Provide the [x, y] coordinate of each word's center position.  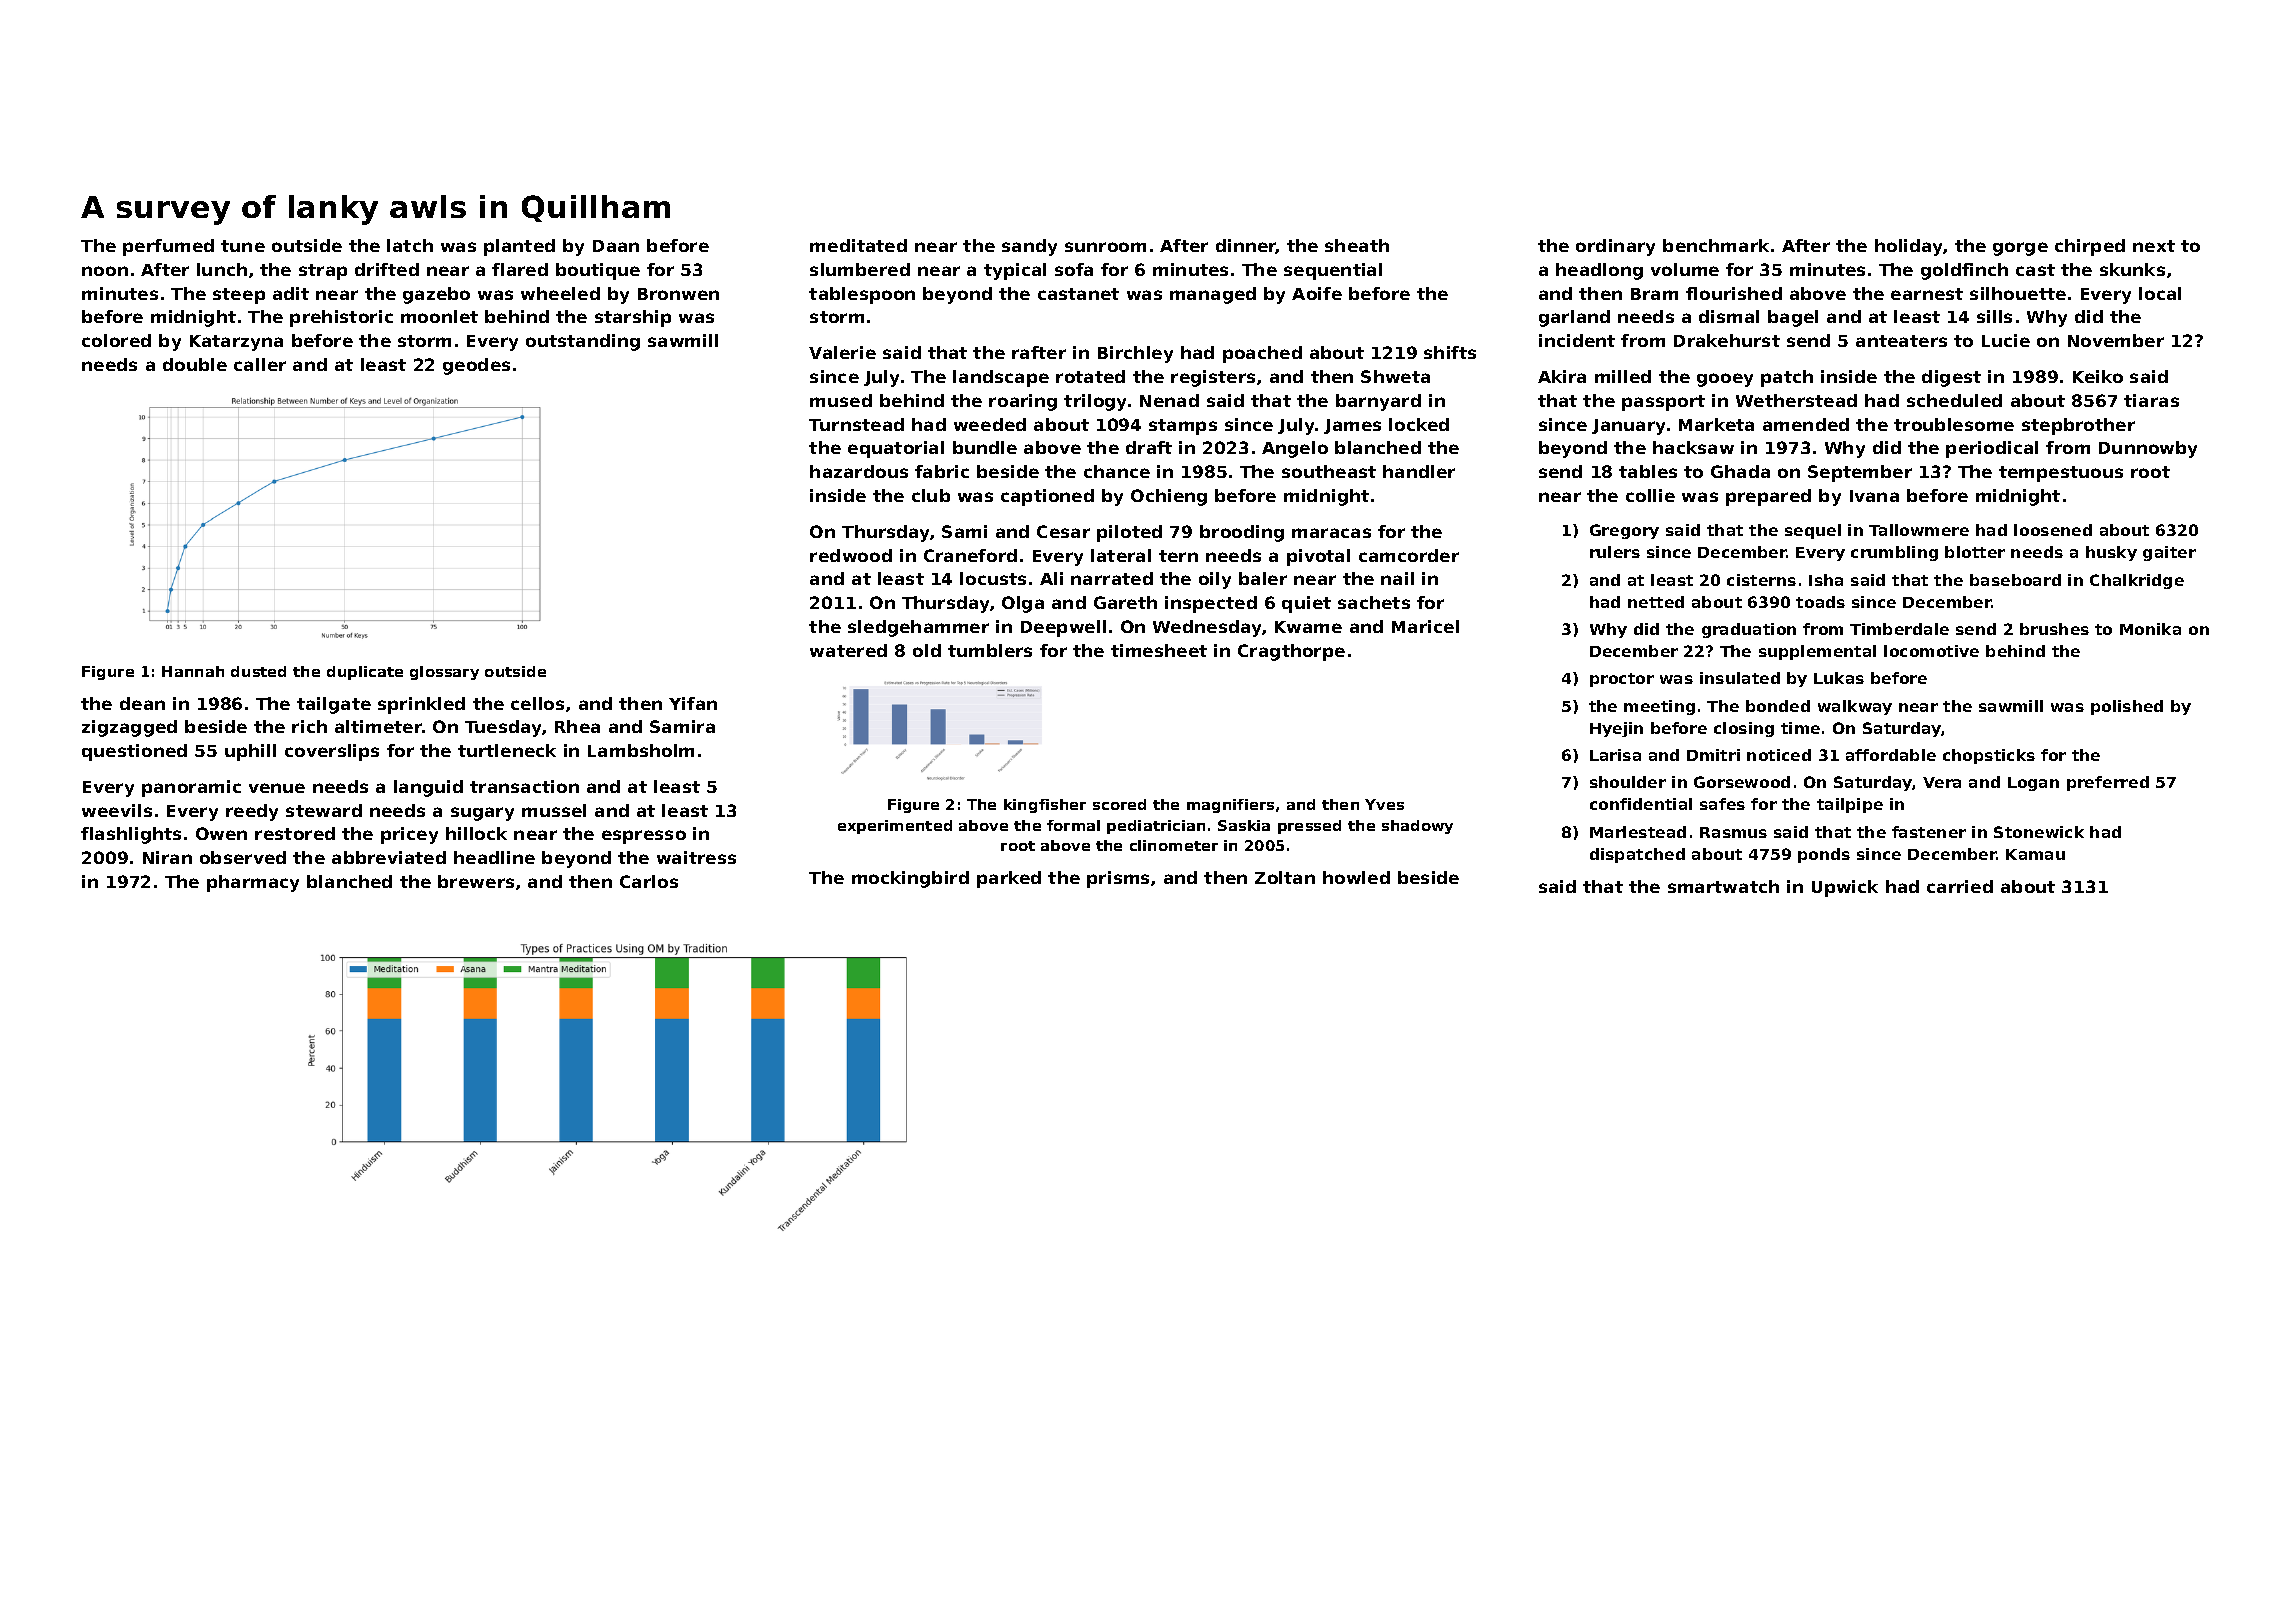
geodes [476, 366]
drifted [387, 269]
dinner [1246, 246]
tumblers [990, 650]
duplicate [365, 673]
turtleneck [507, 750]
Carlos [649, 881]
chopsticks [1989, 756]
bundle [985, 447]
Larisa [1615, 755]
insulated [1740, 678]
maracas [1331, 533]
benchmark [1716, 245]
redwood [851, 555]
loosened [2053, 530]
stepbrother [2078, 426]
